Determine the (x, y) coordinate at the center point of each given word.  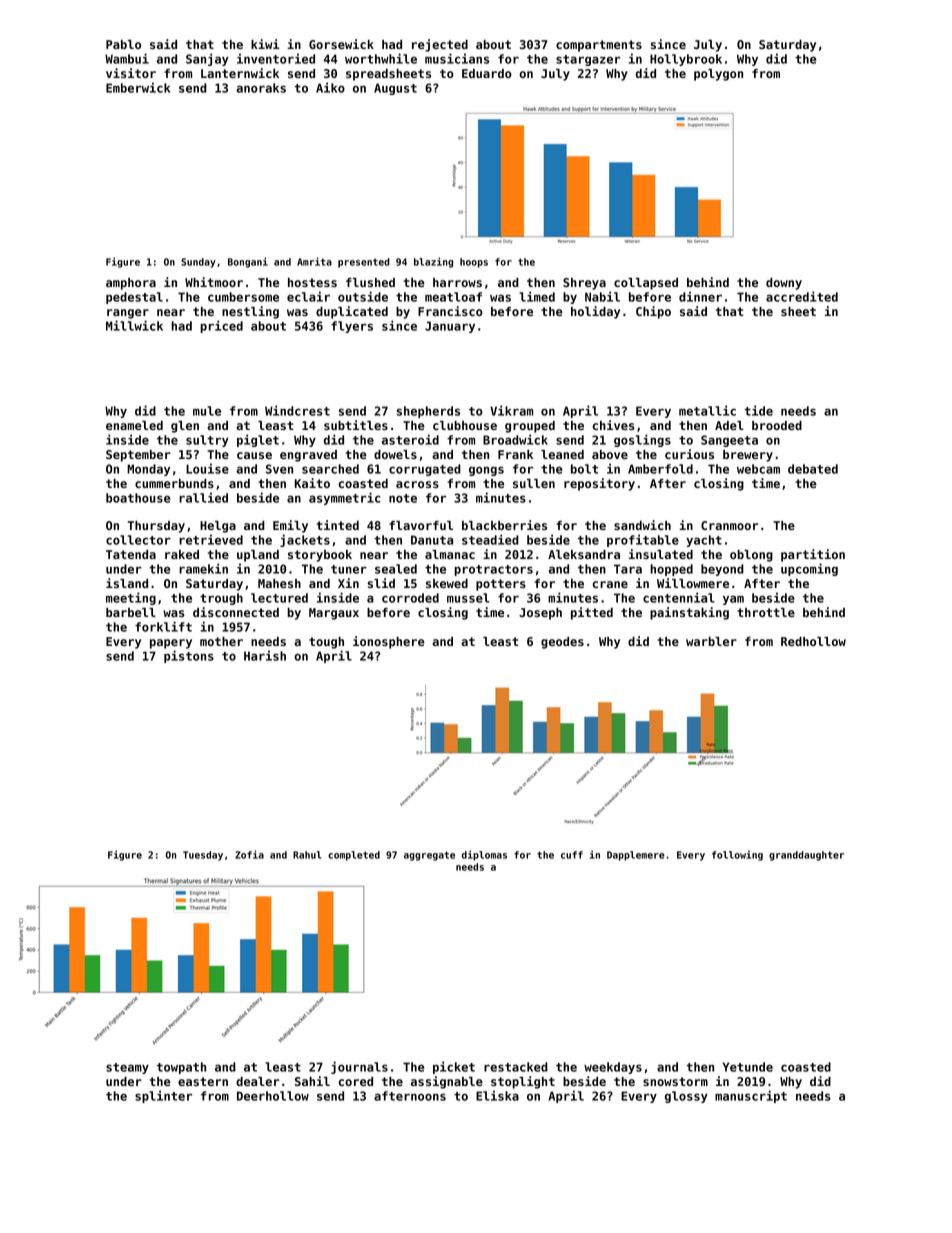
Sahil (312, 1081)
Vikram (511, 410)
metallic (707, 410)
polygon (718, 75)
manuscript (751, 1096)
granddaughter (806, 856)
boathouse (138, 498)
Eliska (497, 1095)
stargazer (588, 60)
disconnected (236, 612)
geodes (562, 643)
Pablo (123, 44)
